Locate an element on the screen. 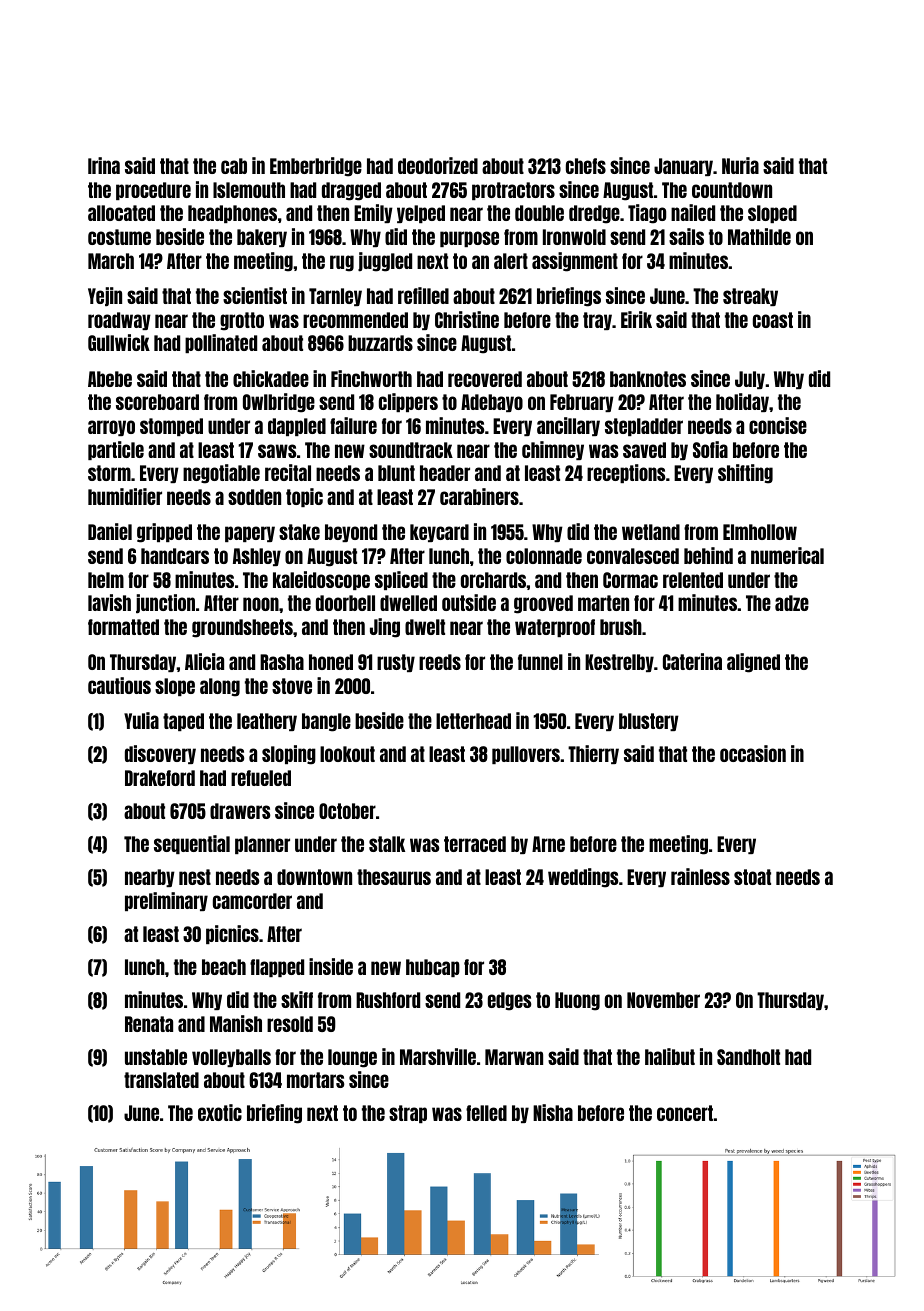 This screenshot has width=924, height=1311. nest is located at coordinates (195, 877).
